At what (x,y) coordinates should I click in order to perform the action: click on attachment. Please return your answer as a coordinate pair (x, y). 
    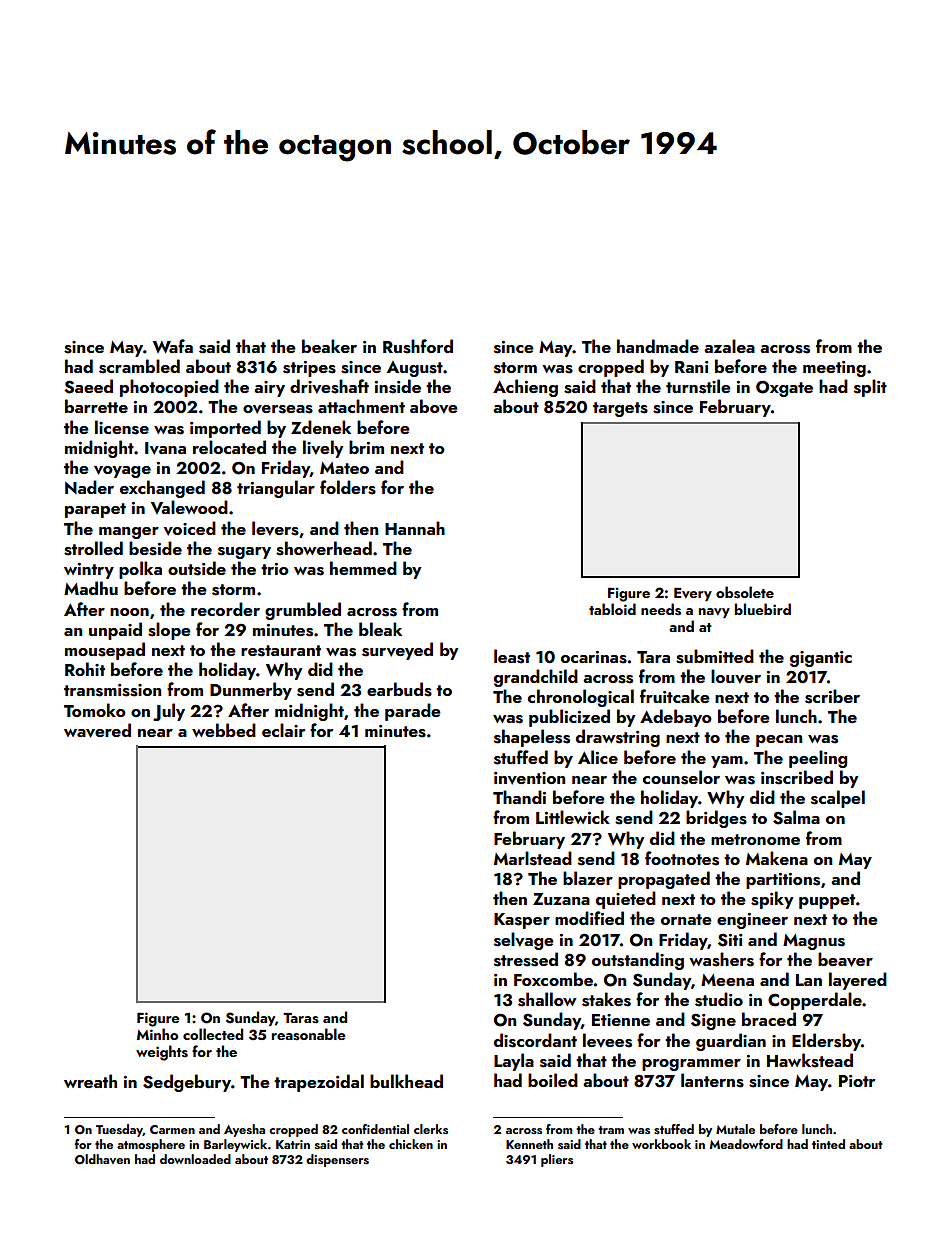
    Looking at the image, I should click on (361, 406).
